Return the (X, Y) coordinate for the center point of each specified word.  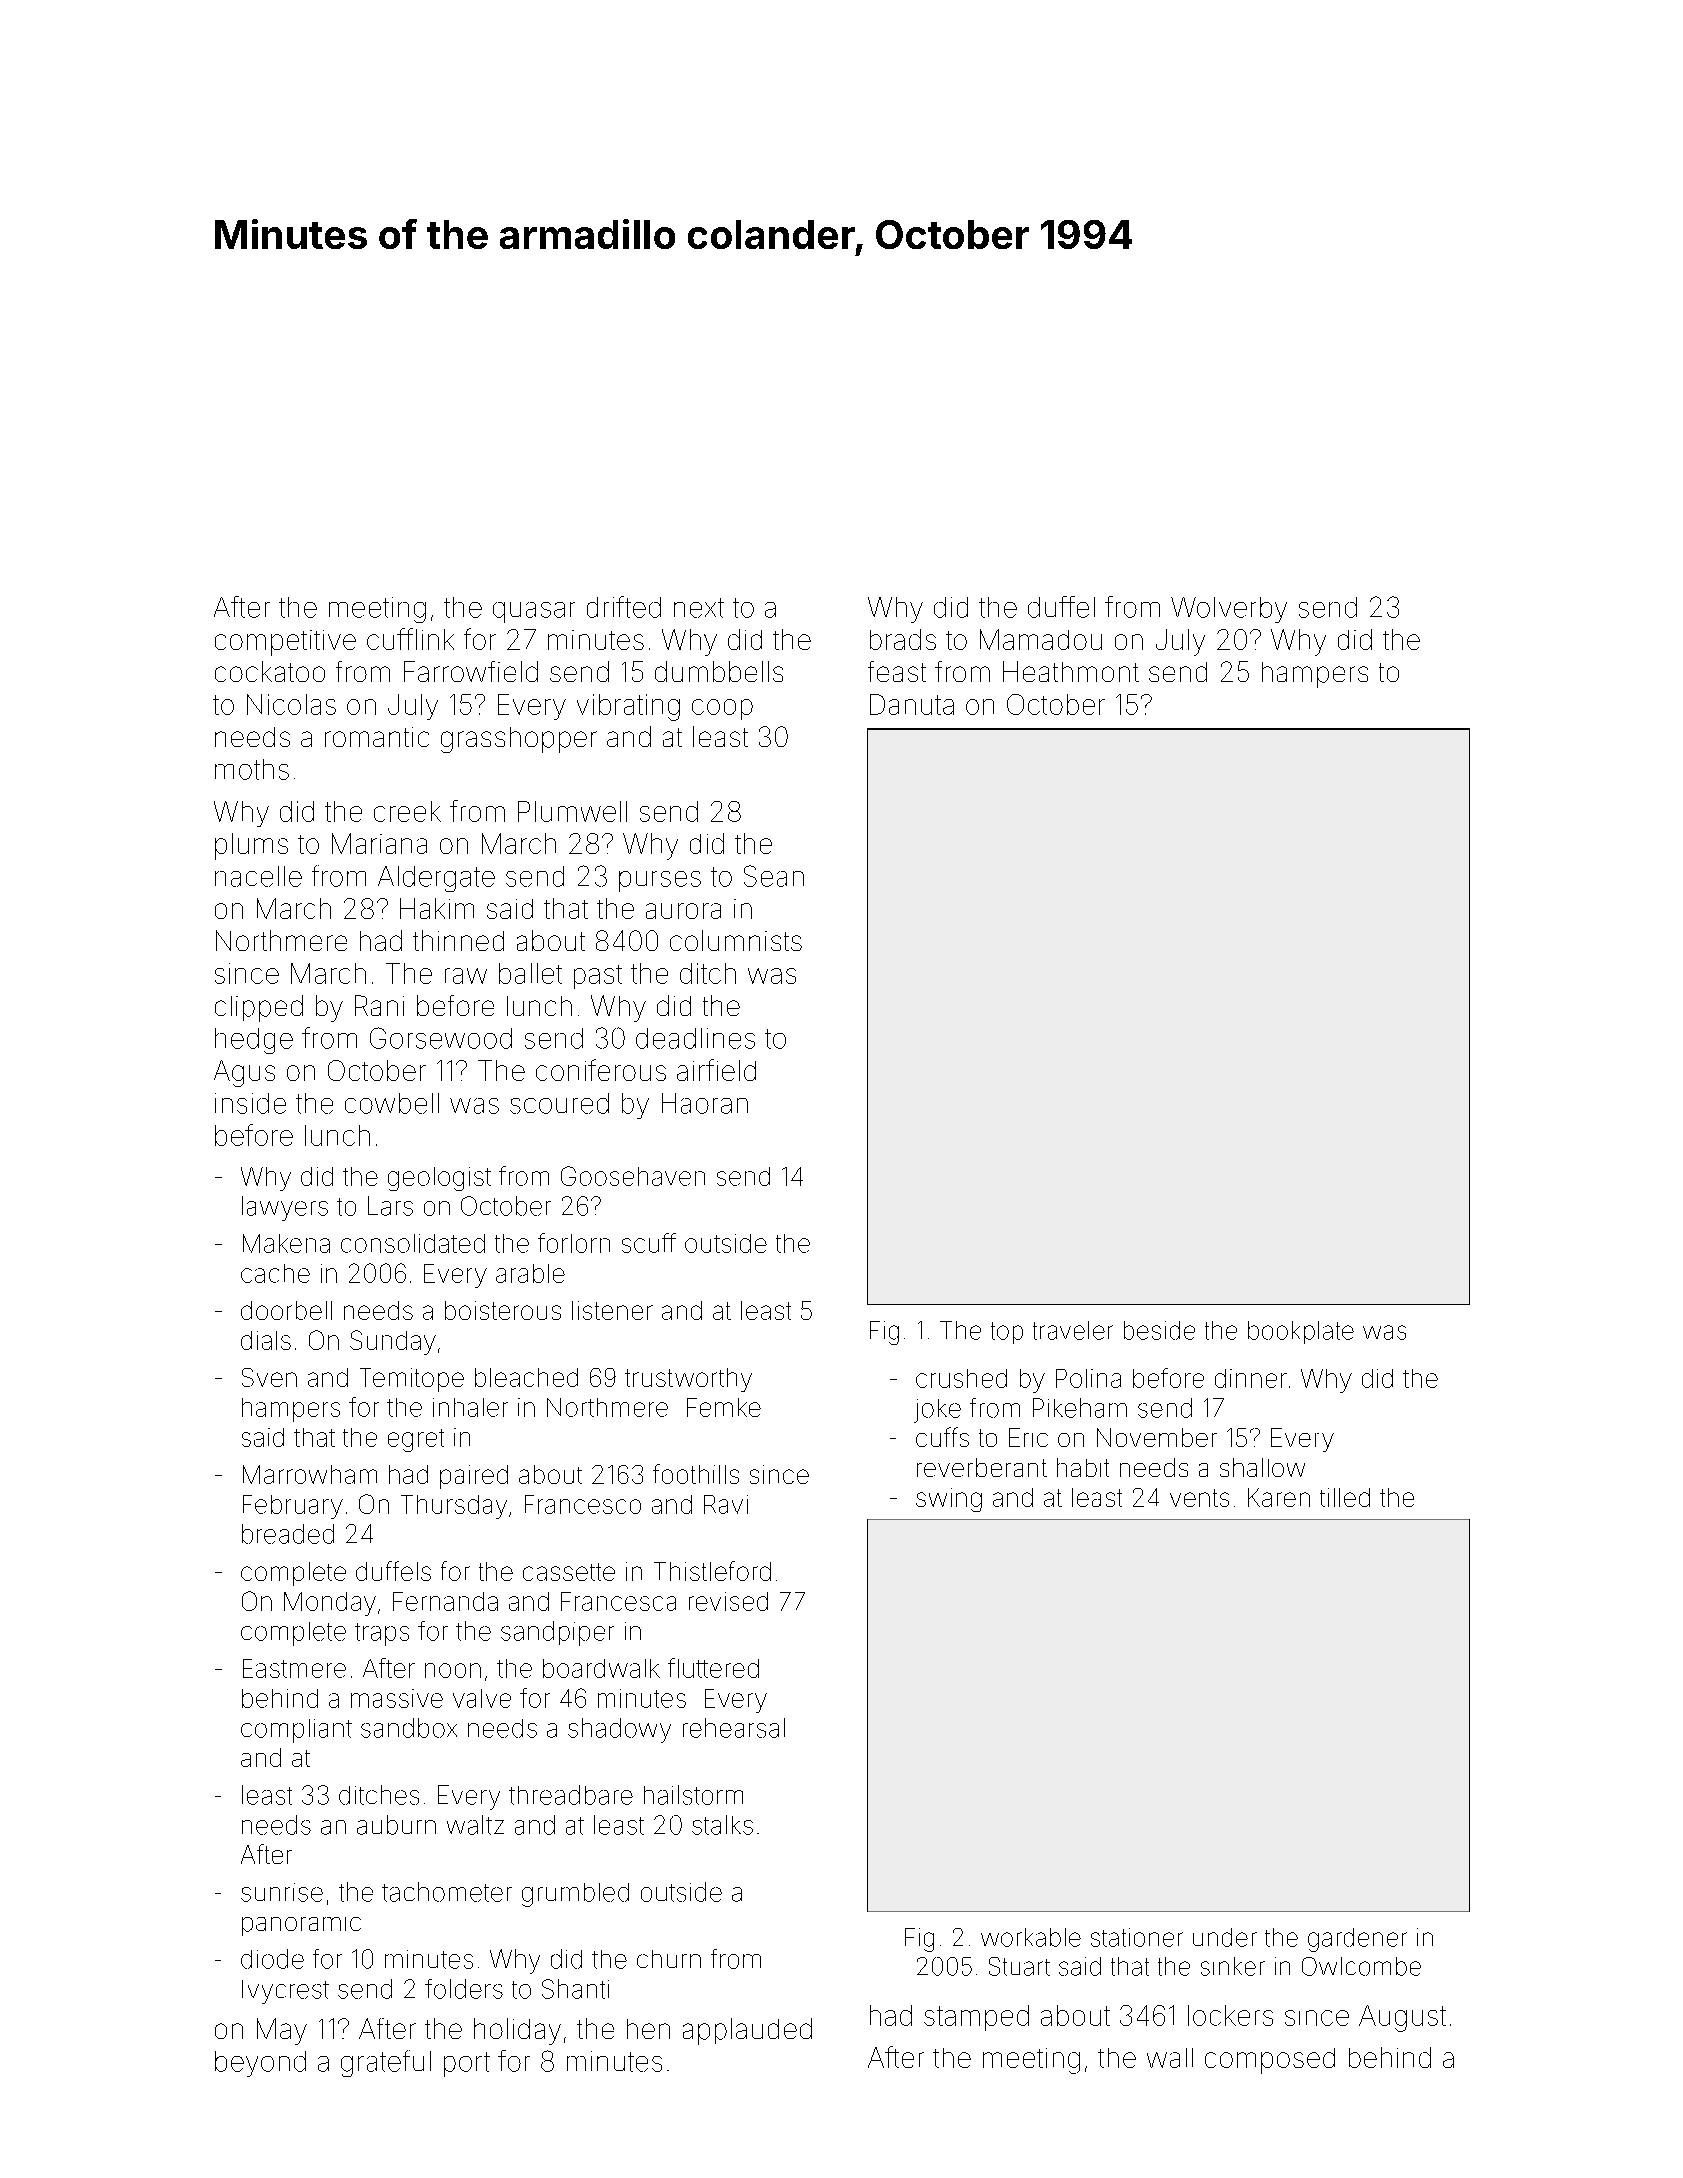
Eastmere (294, 1668)
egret (416, 1440)
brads (903, 639)
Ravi (726, 1504)
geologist (439, 1179)
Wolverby (1229, 610)
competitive (285, 643)
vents (1199, 1498)
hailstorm (693, 1795)
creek (407, 811)
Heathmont (1071, 671)
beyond (260, 2064)
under (1225, 1937)
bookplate (1301, 1332)
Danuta (912, 704)
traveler (1073, 1330)
